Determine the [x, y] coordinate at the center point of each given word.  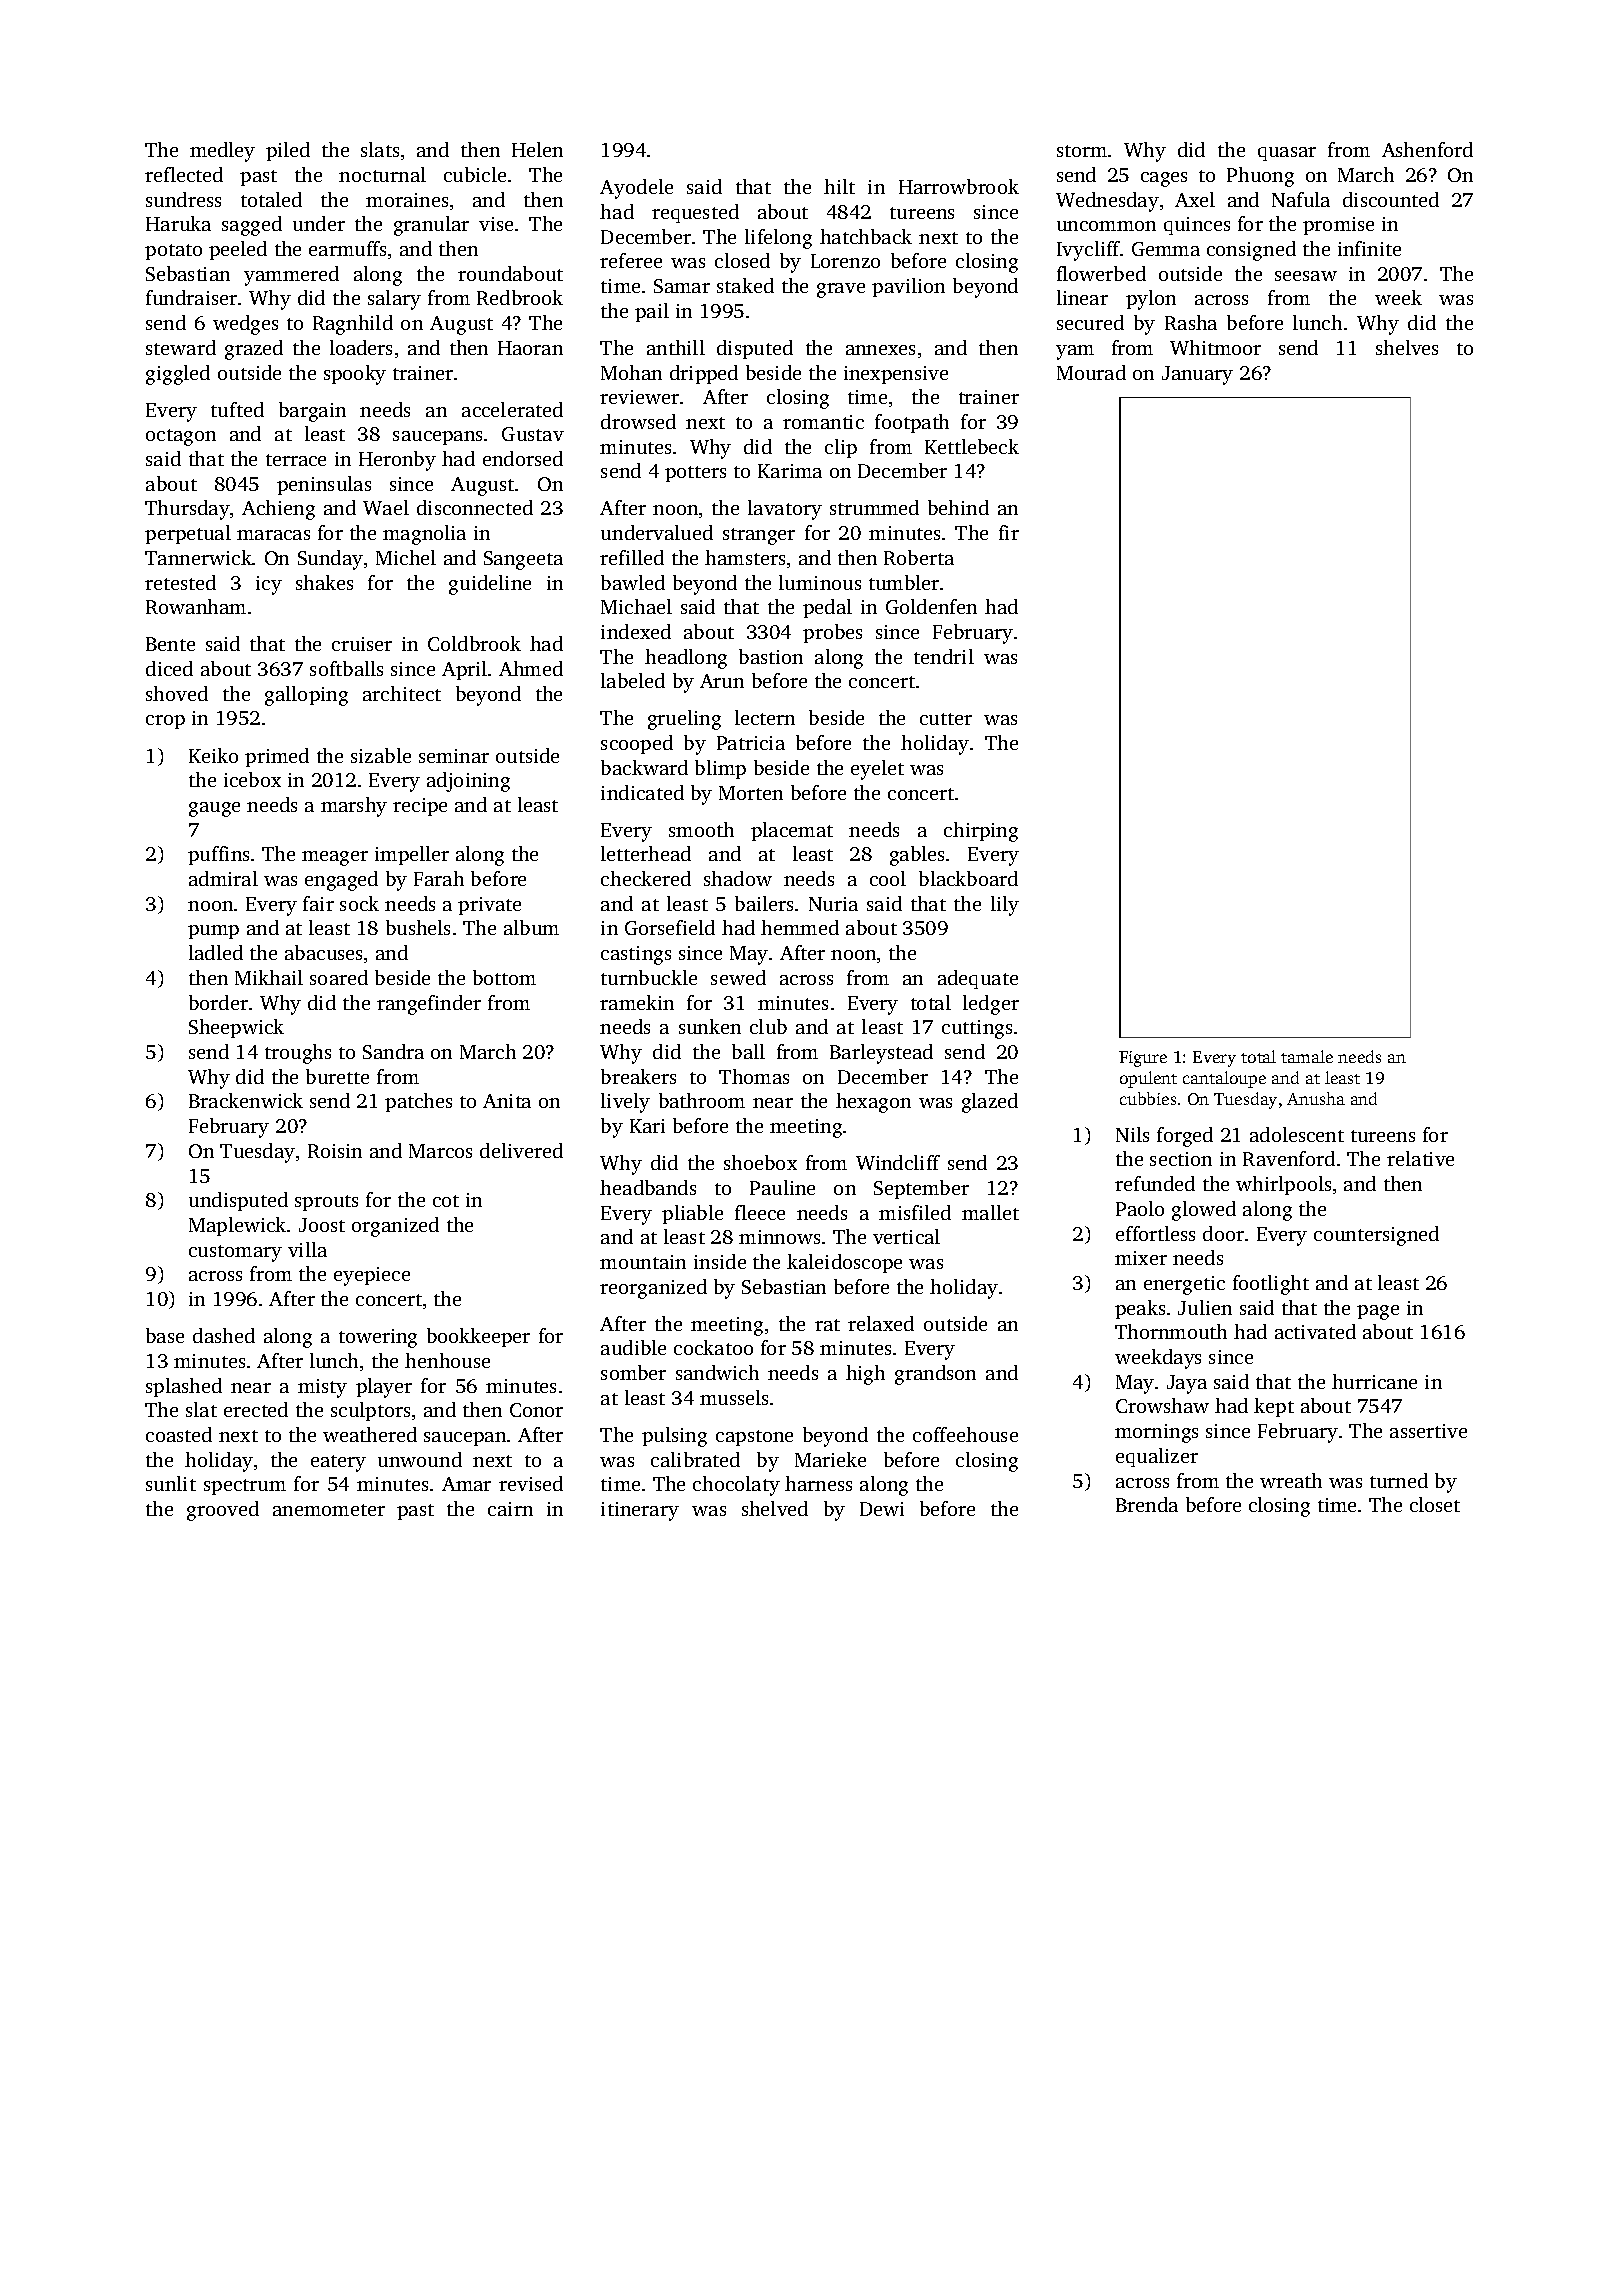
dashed [224, 1335]
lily [1005, 906]
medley [222, 152]
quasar [1287, 154]
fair [318, 903]
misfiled [915, 1212]
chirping [981, 832]
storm [1082, 151]
